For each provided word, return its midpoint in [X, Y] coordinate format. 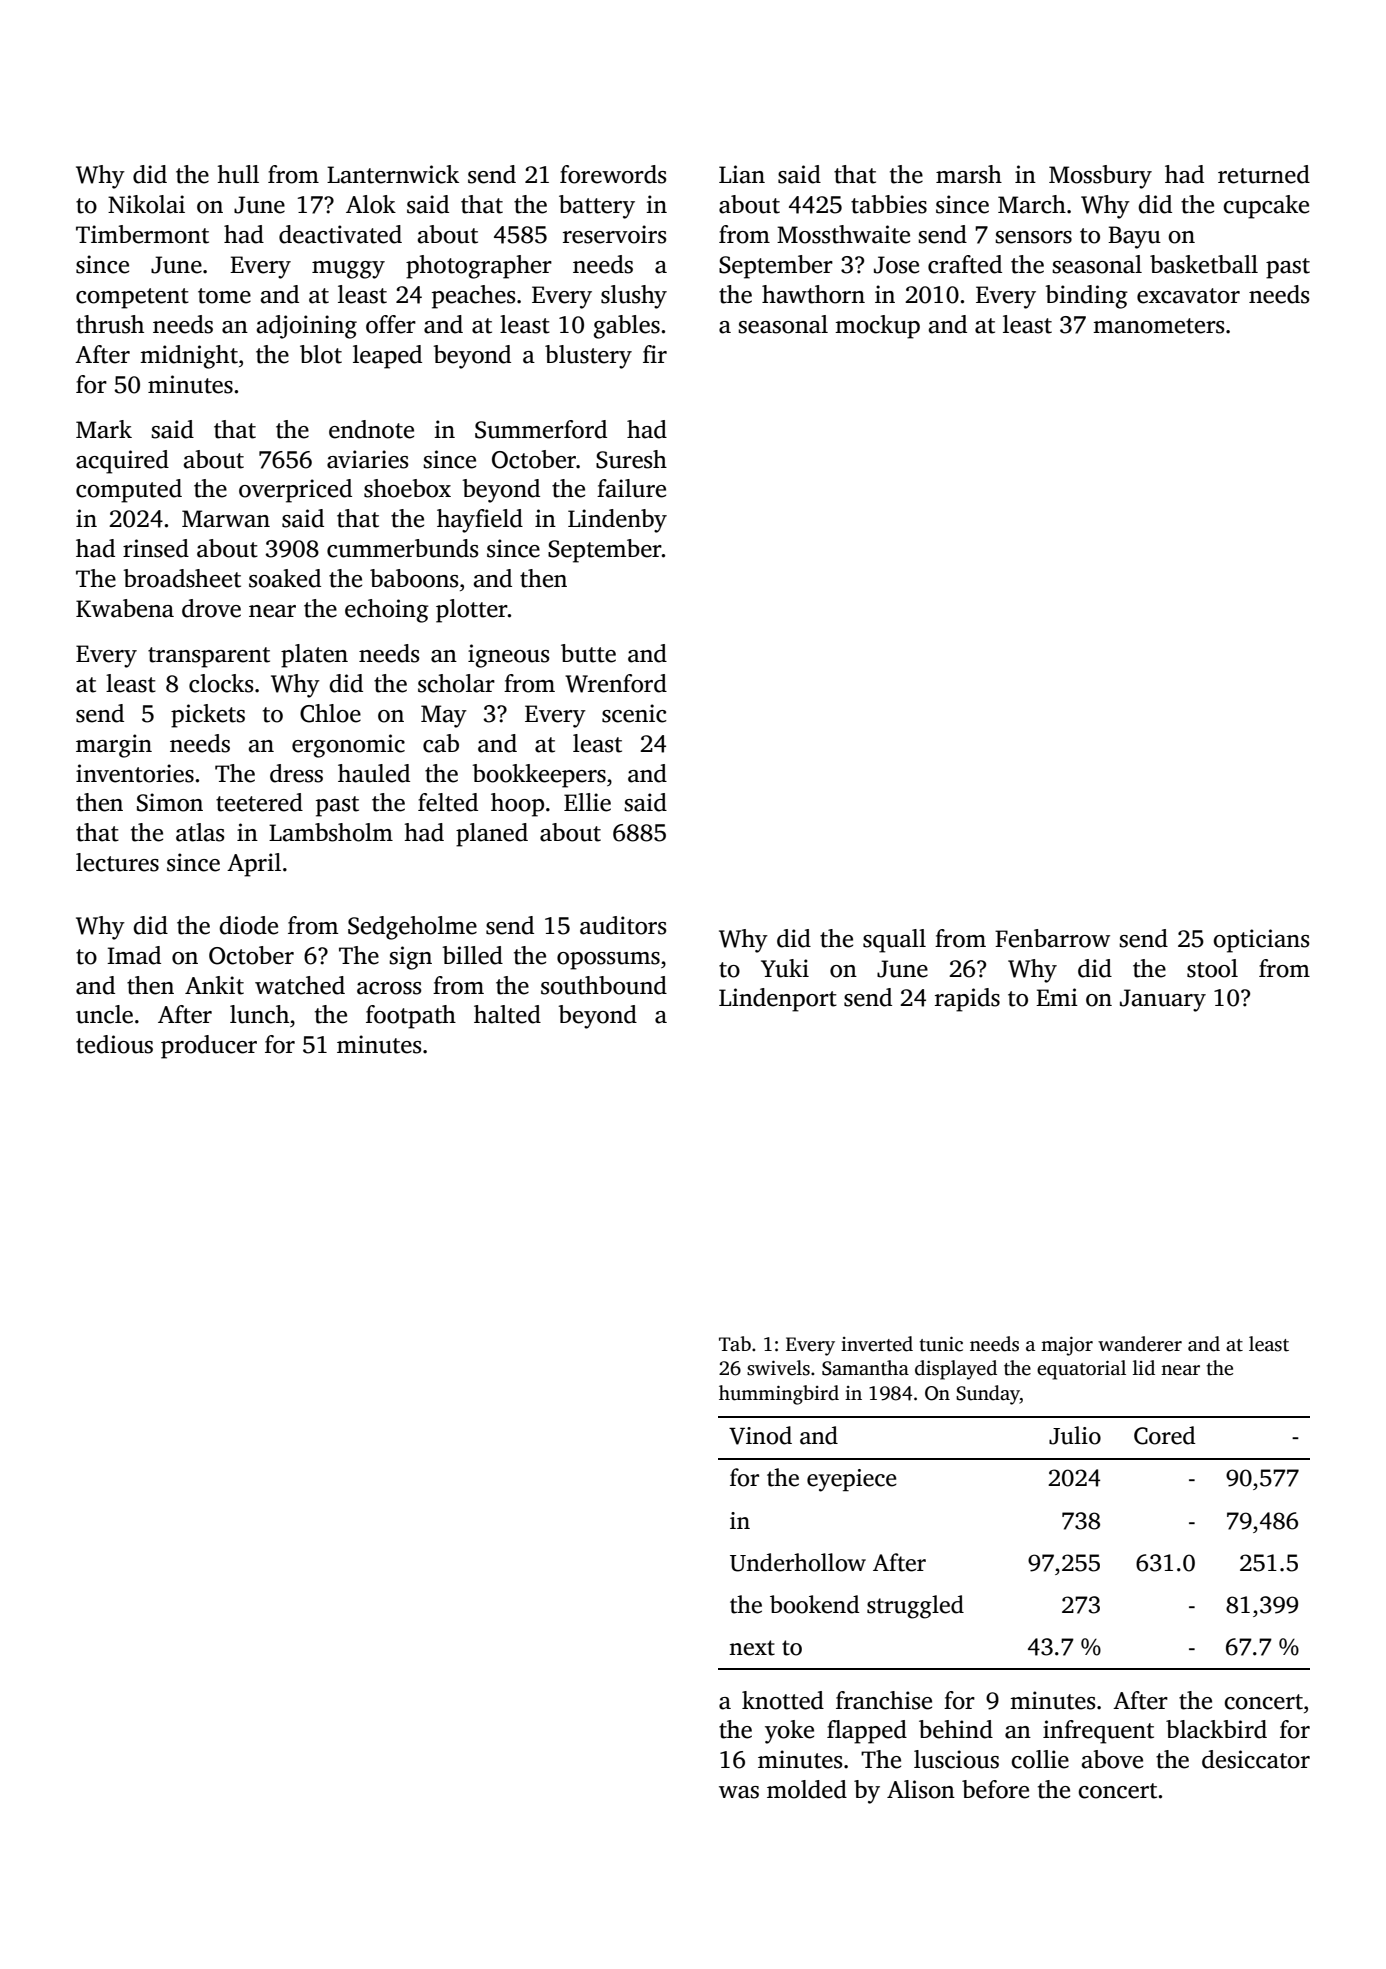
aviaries [368, 459]
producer [209, 1047]
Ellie [587, 802]
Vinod [760, 1435]
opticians [1261, 941]
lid [1144, 1368]
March [1032, 204]
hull [238, 174]
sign [410, 958]
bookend [814, 1604]
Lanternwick [393, 174]
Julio [1075, 1435]
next [752, 1648]
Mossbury [1100, 177]
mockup [877, 327]
